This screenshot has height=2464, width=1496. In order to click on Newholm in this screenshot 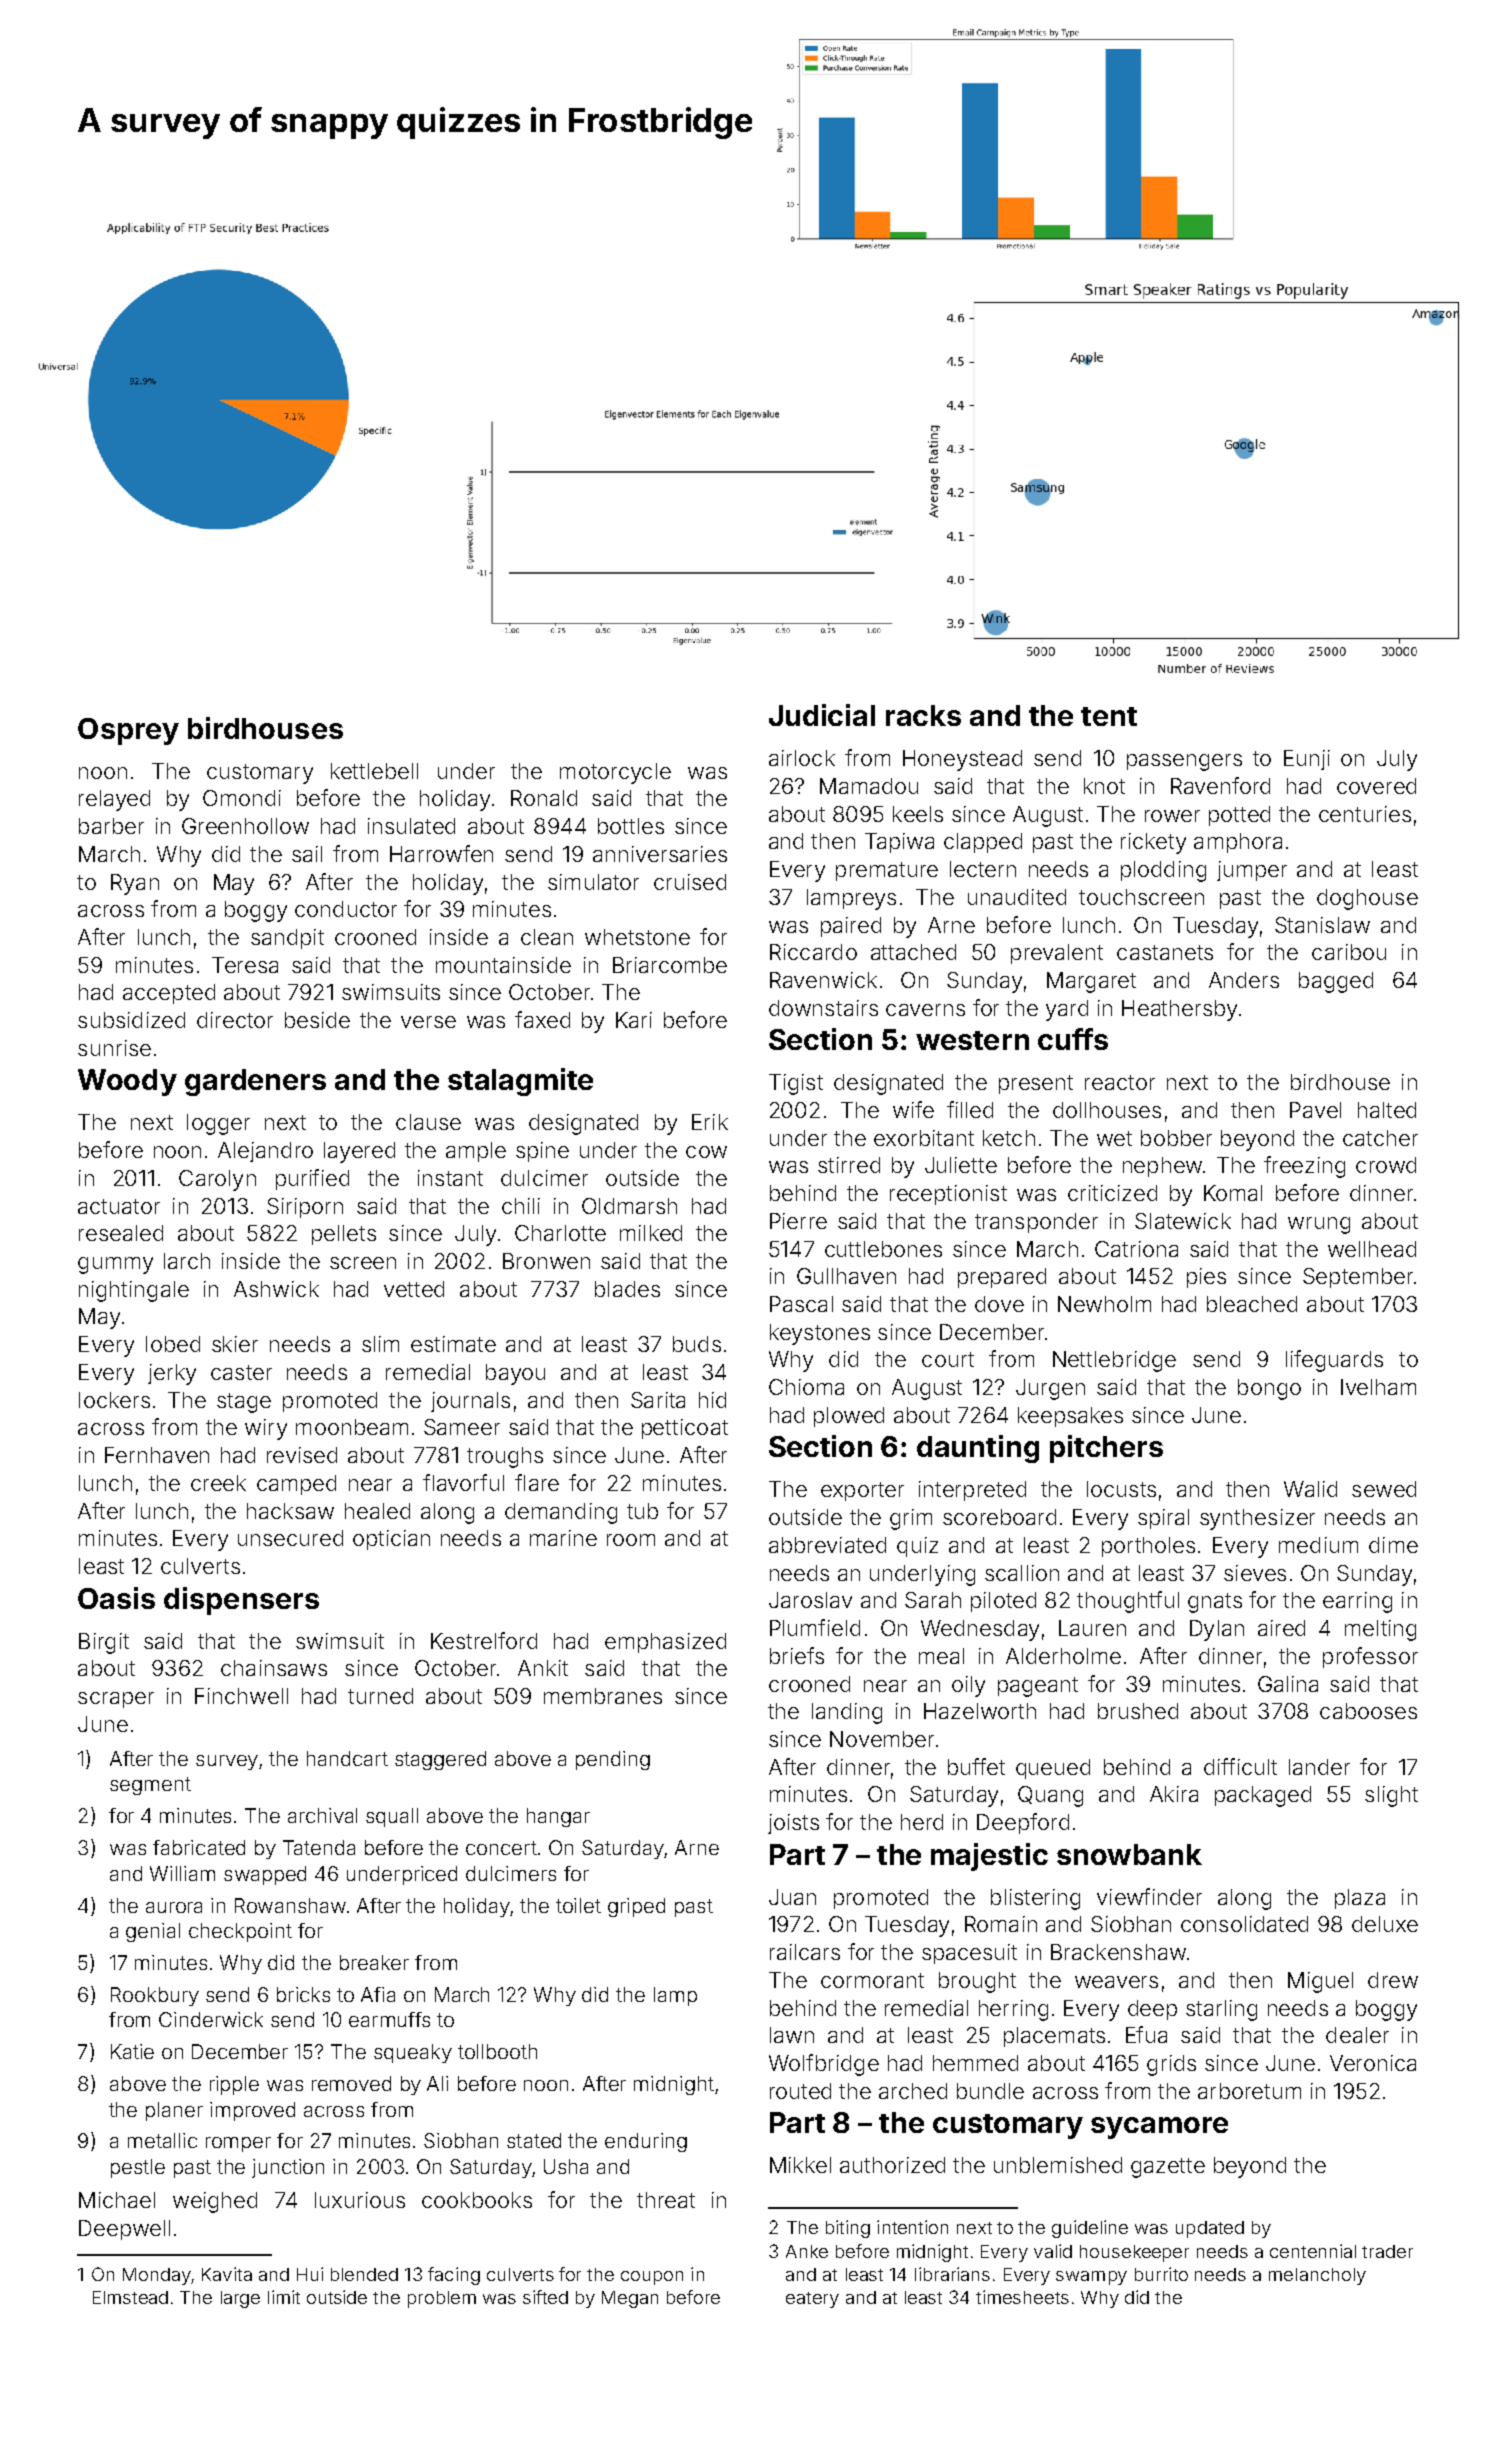, I will do `click(1104, 1304)`.
